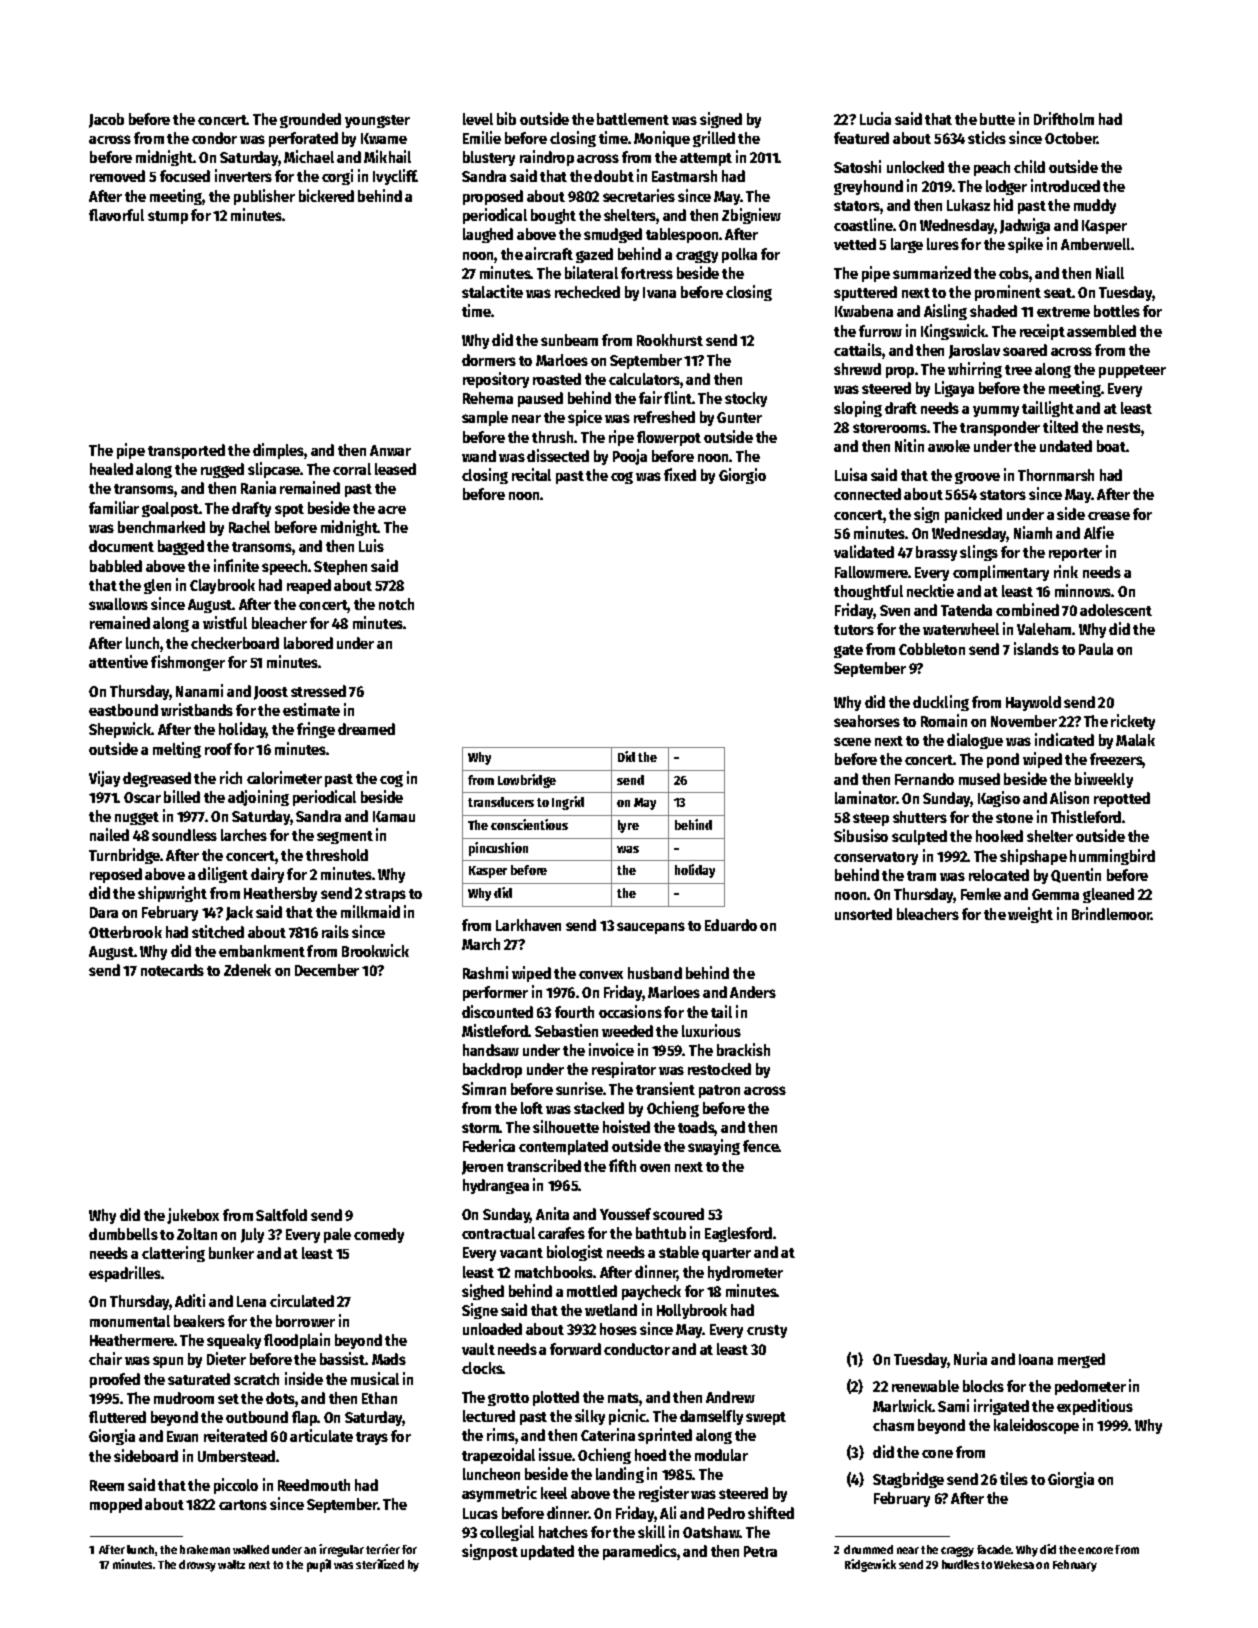  What do you see at coordinates (279, 451) in the image?
I see `dimples` at bounding box center [279, 451].
